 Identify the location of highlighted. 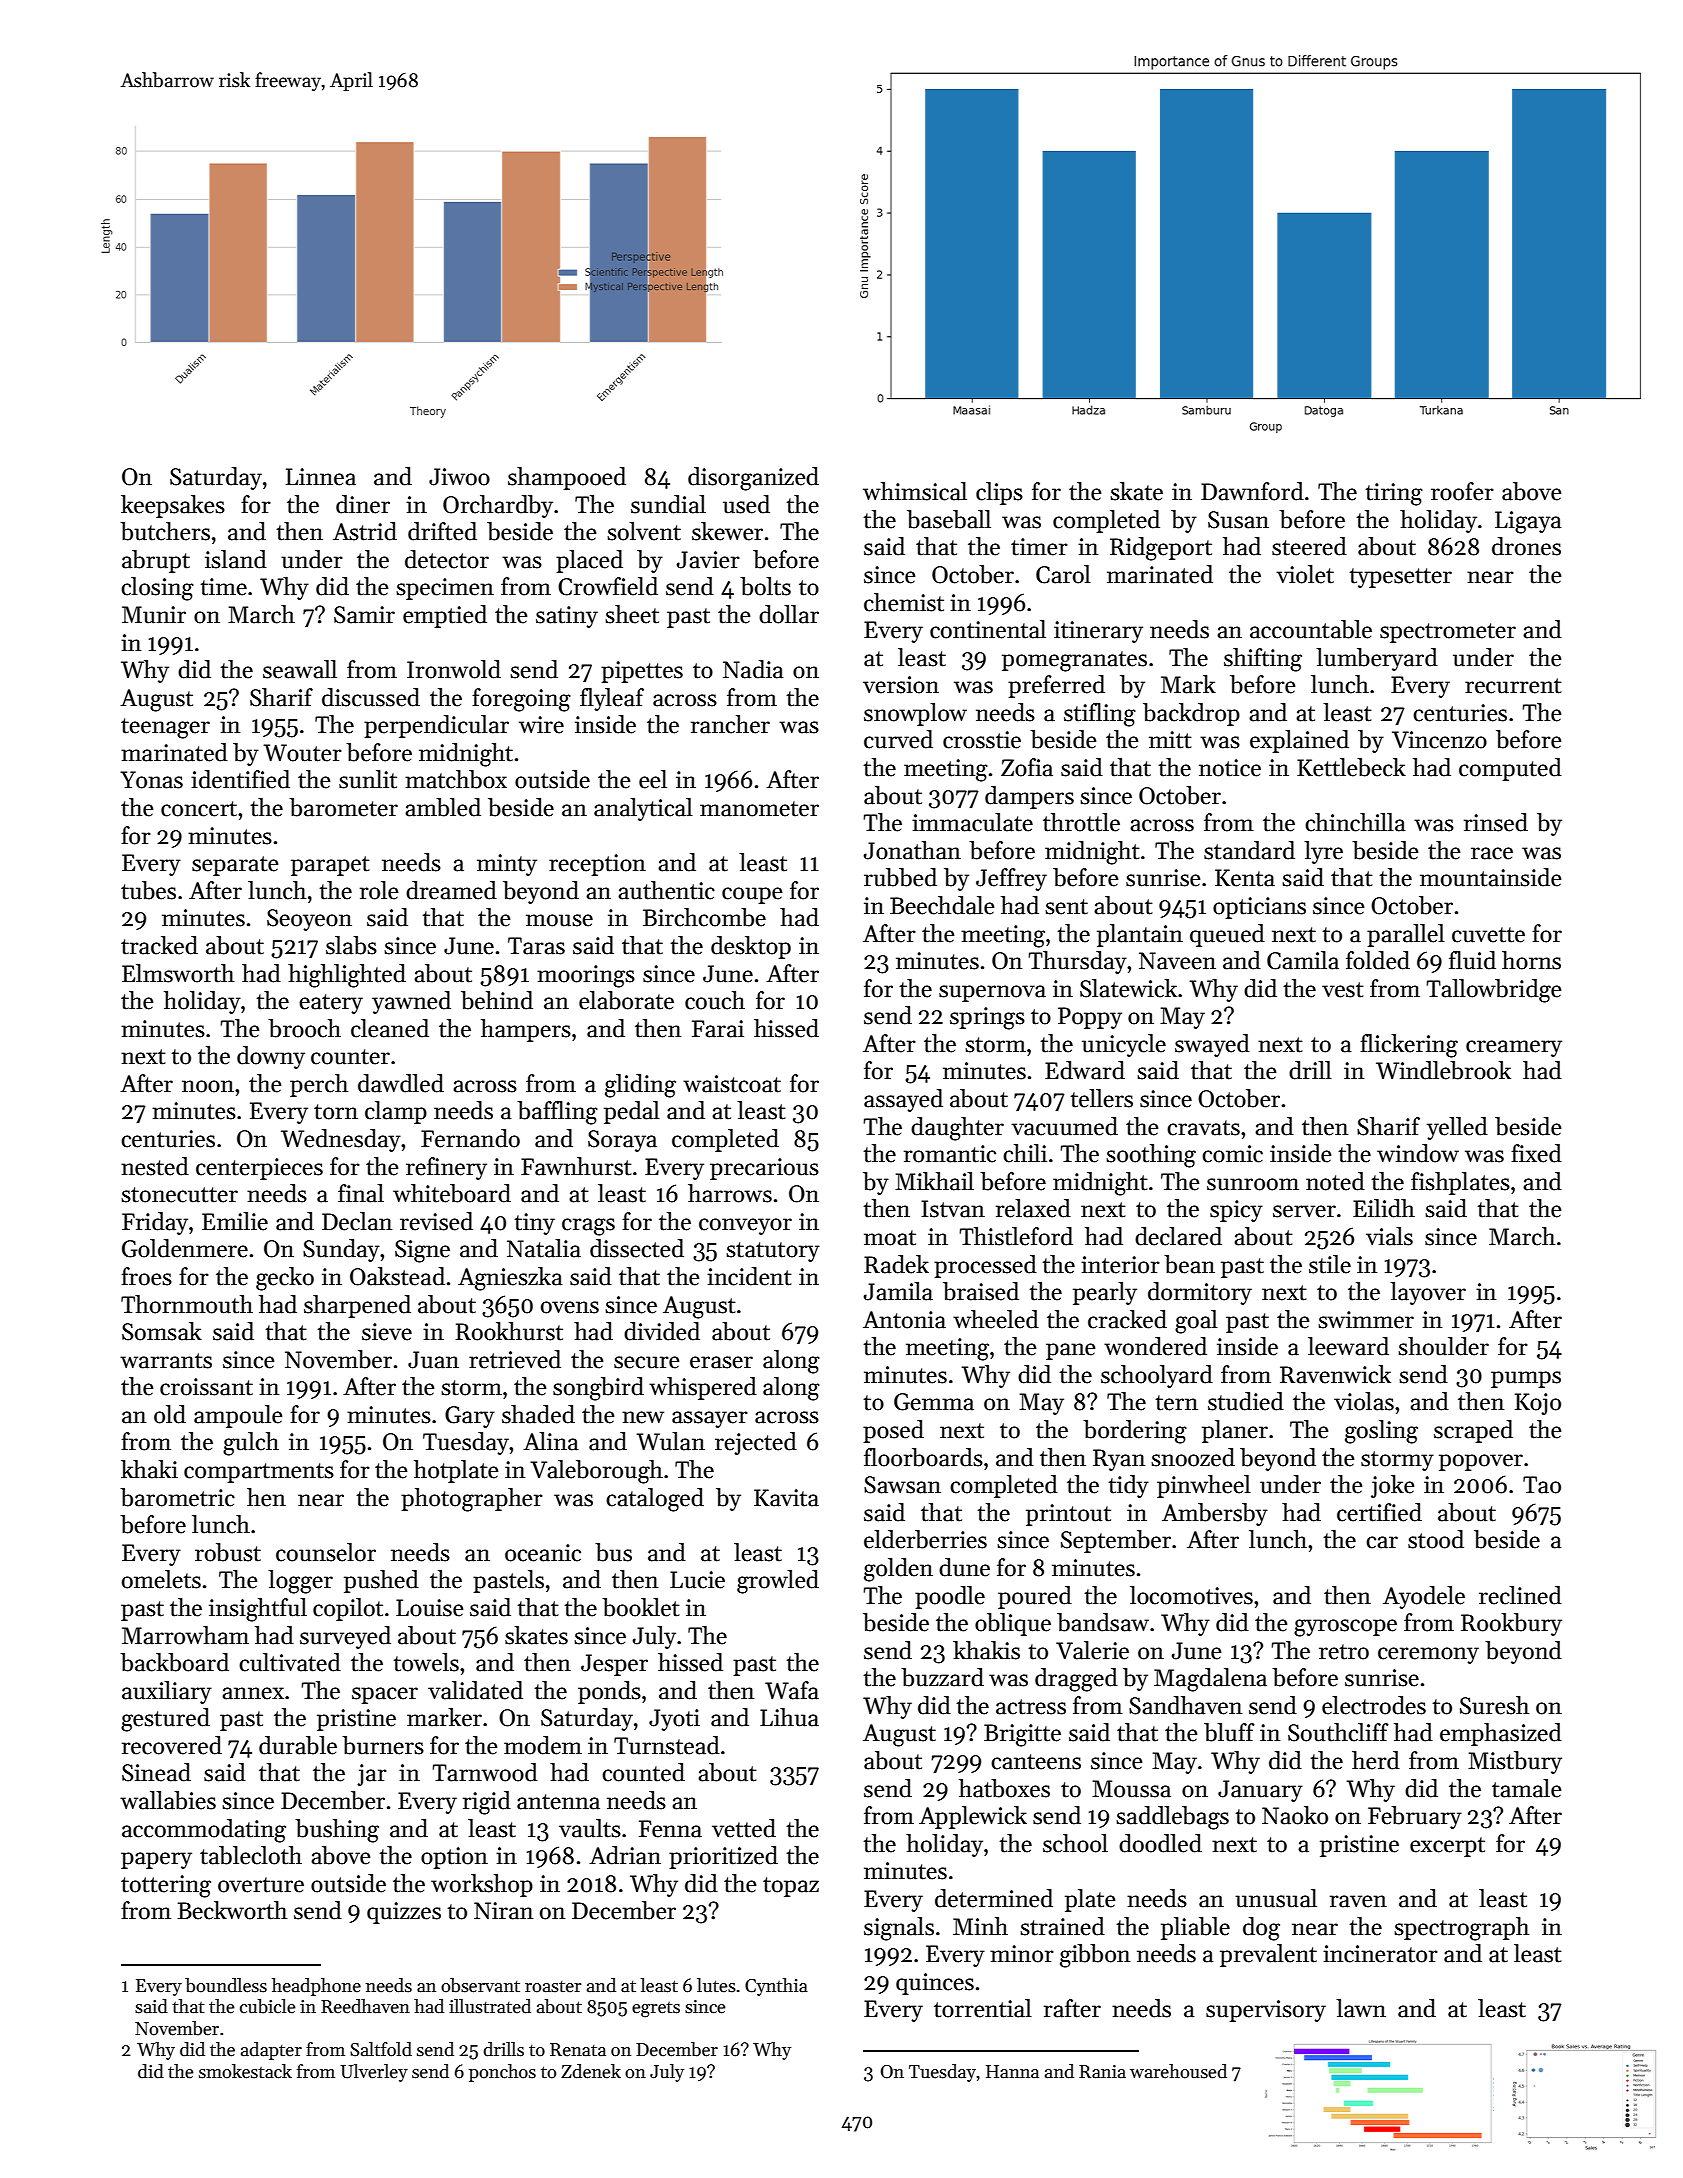
(347, 976).
